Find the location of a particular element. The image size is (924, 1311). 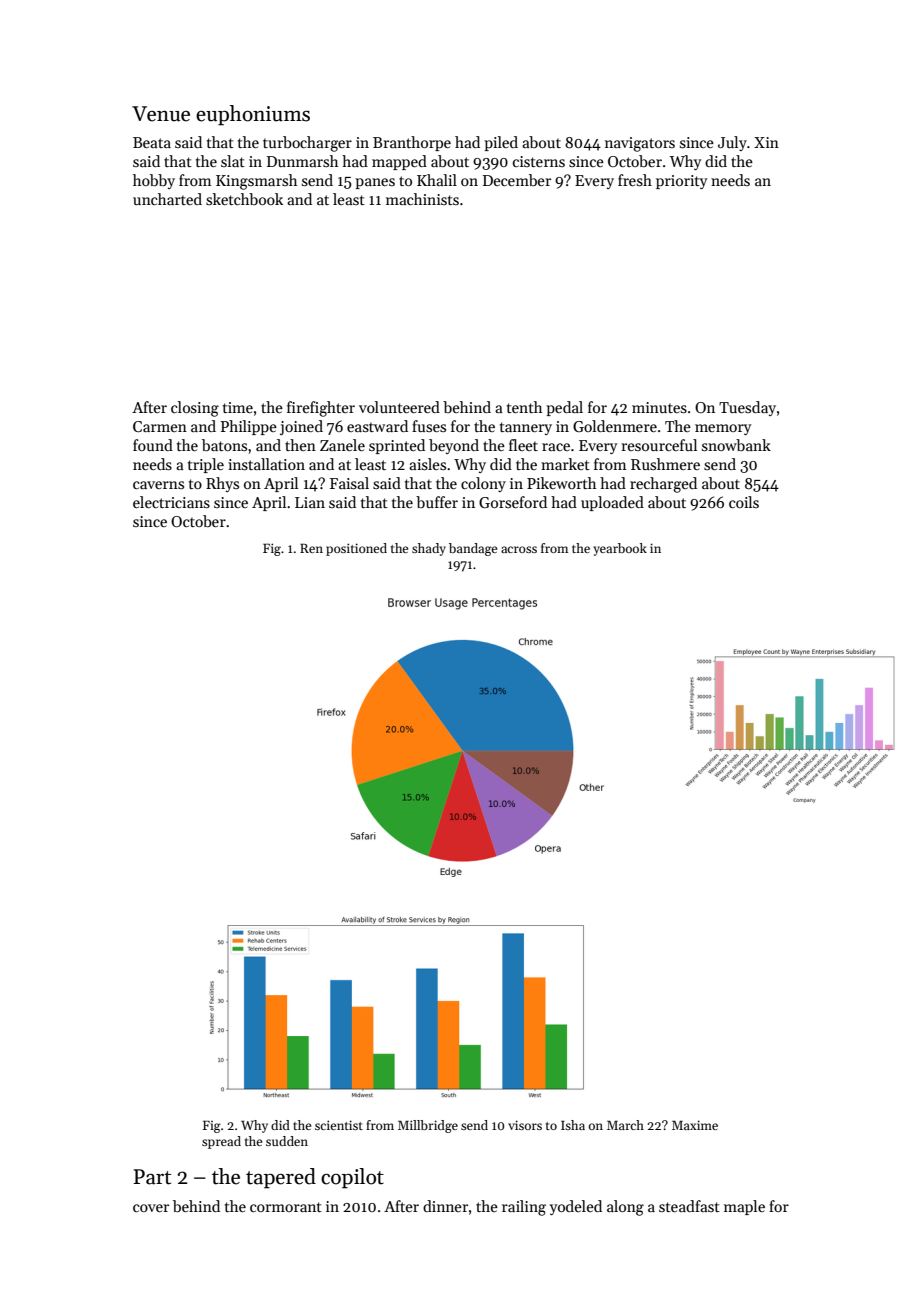

Venue is located at coordinates (161, 114).
